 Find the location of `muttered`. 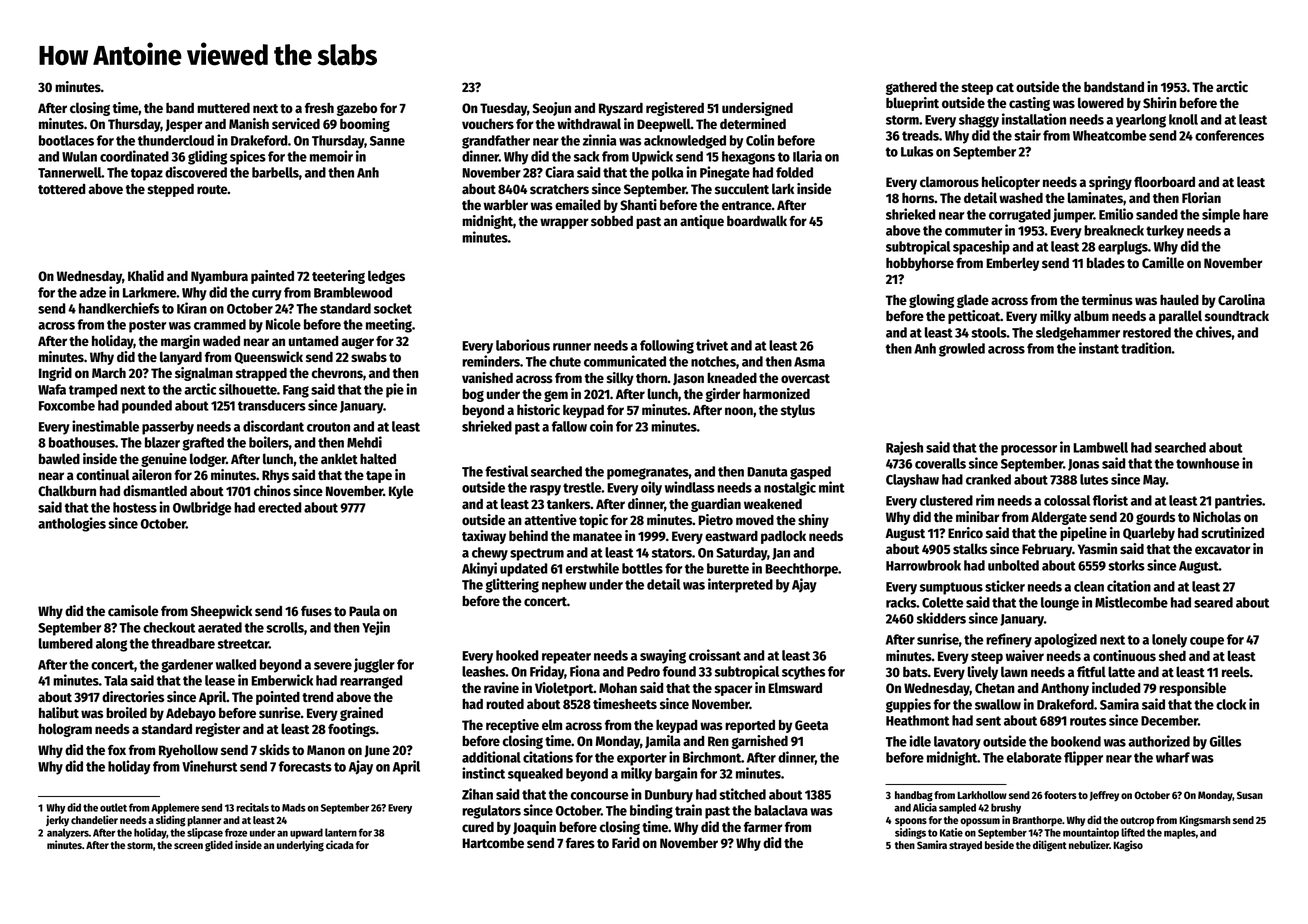

muttered is located at coordinates (223, 108).
